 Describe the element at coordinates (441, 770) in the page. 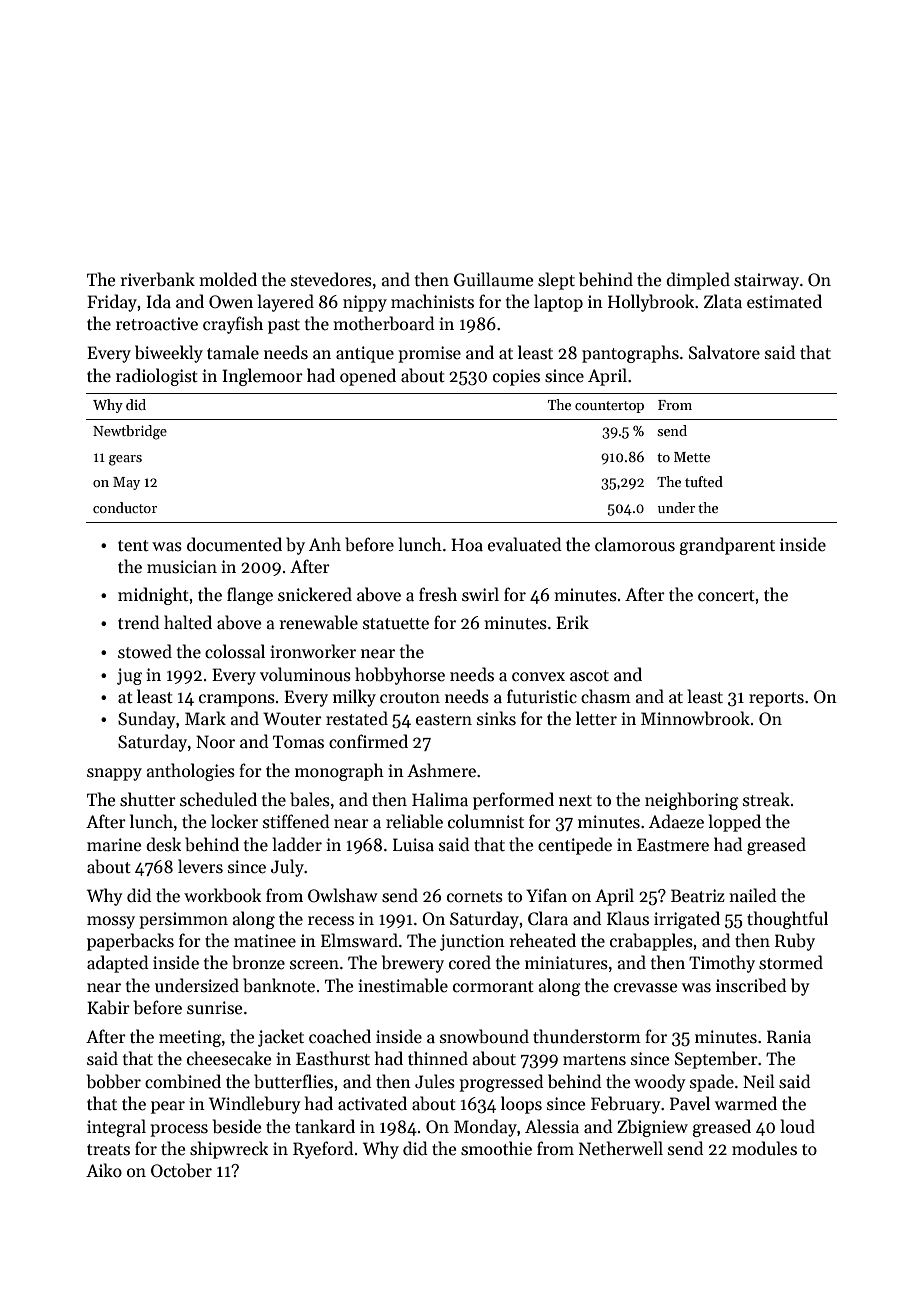

I see `Ashmere` at that location.
